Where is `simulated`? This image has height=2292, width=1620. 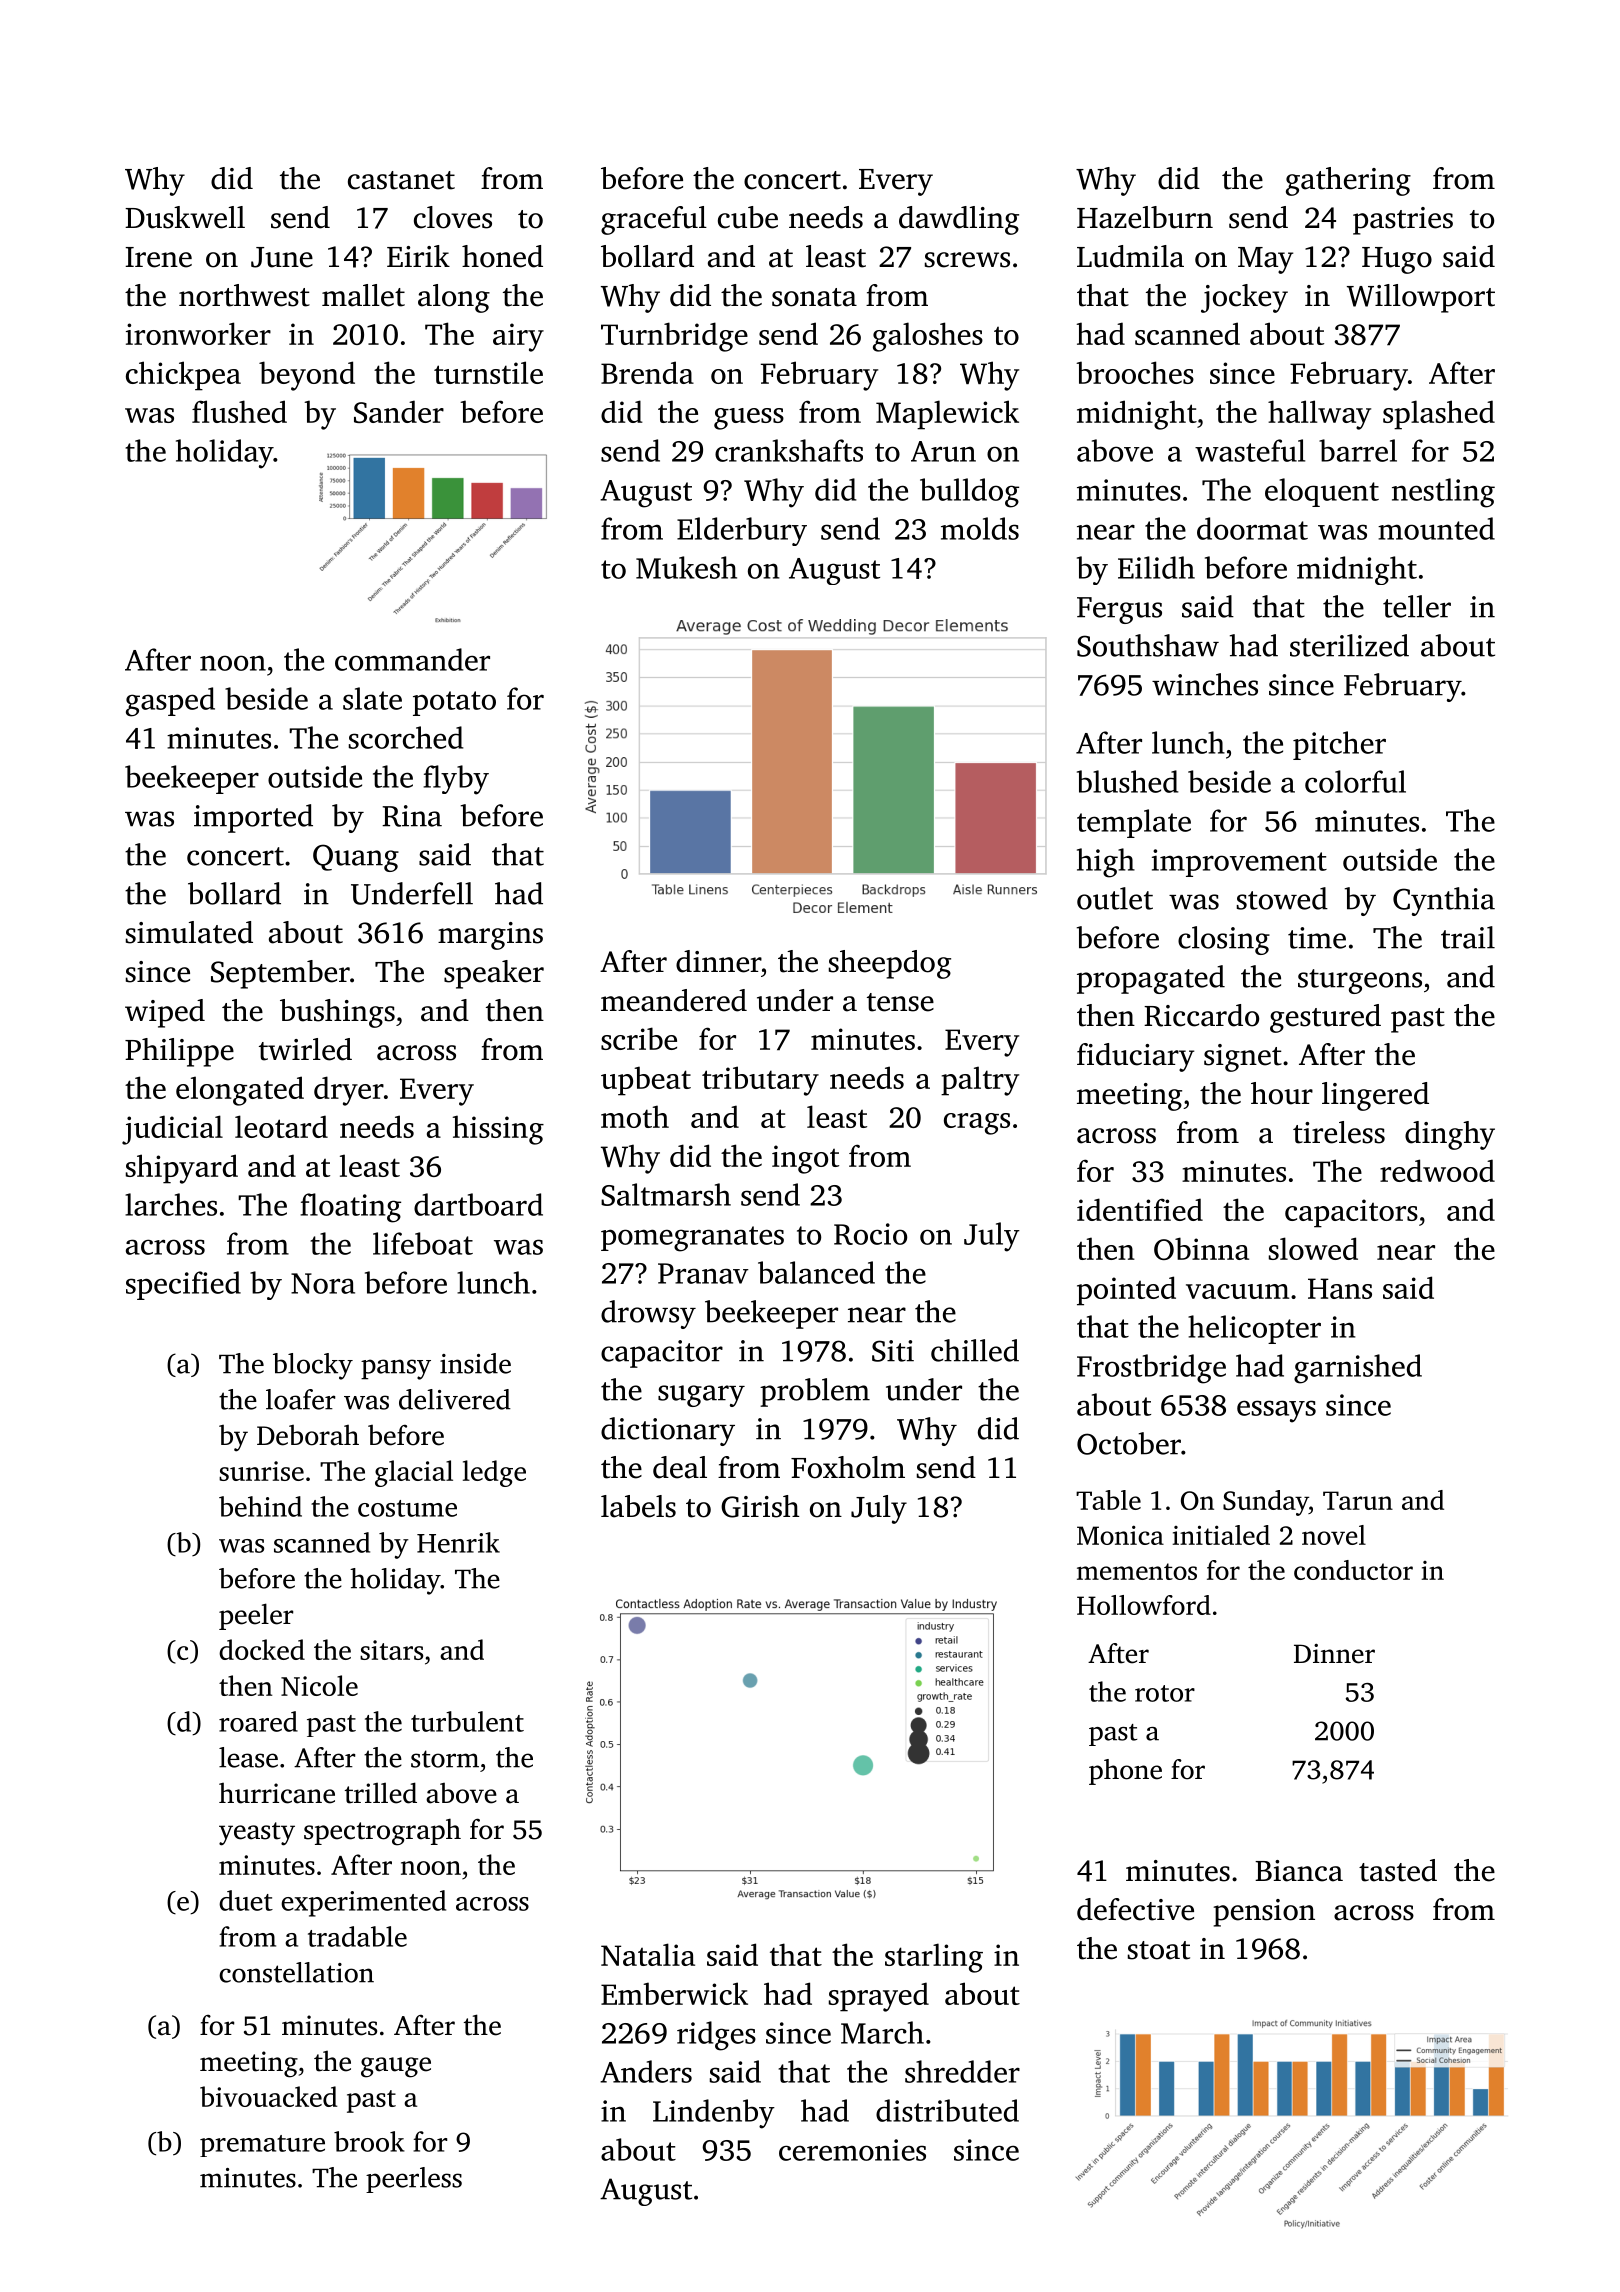 simulated is located at coordinates (189, 932).
